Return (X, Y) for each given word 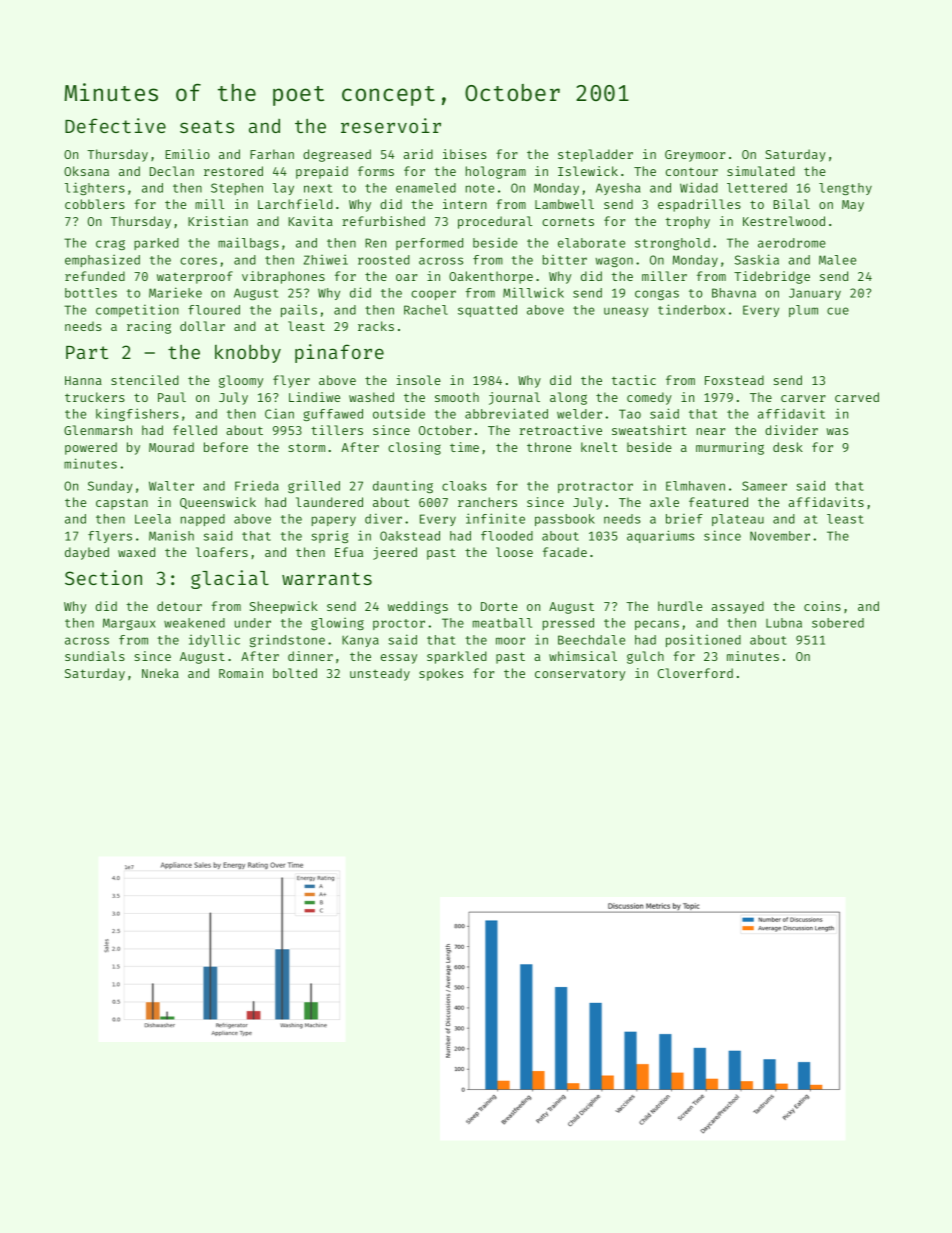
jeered (395, 553)
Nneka (160, 673)
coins (822, 606)
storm (306, 447)
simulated (761, 171)
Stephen (237, 189)
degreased (337, 155)
